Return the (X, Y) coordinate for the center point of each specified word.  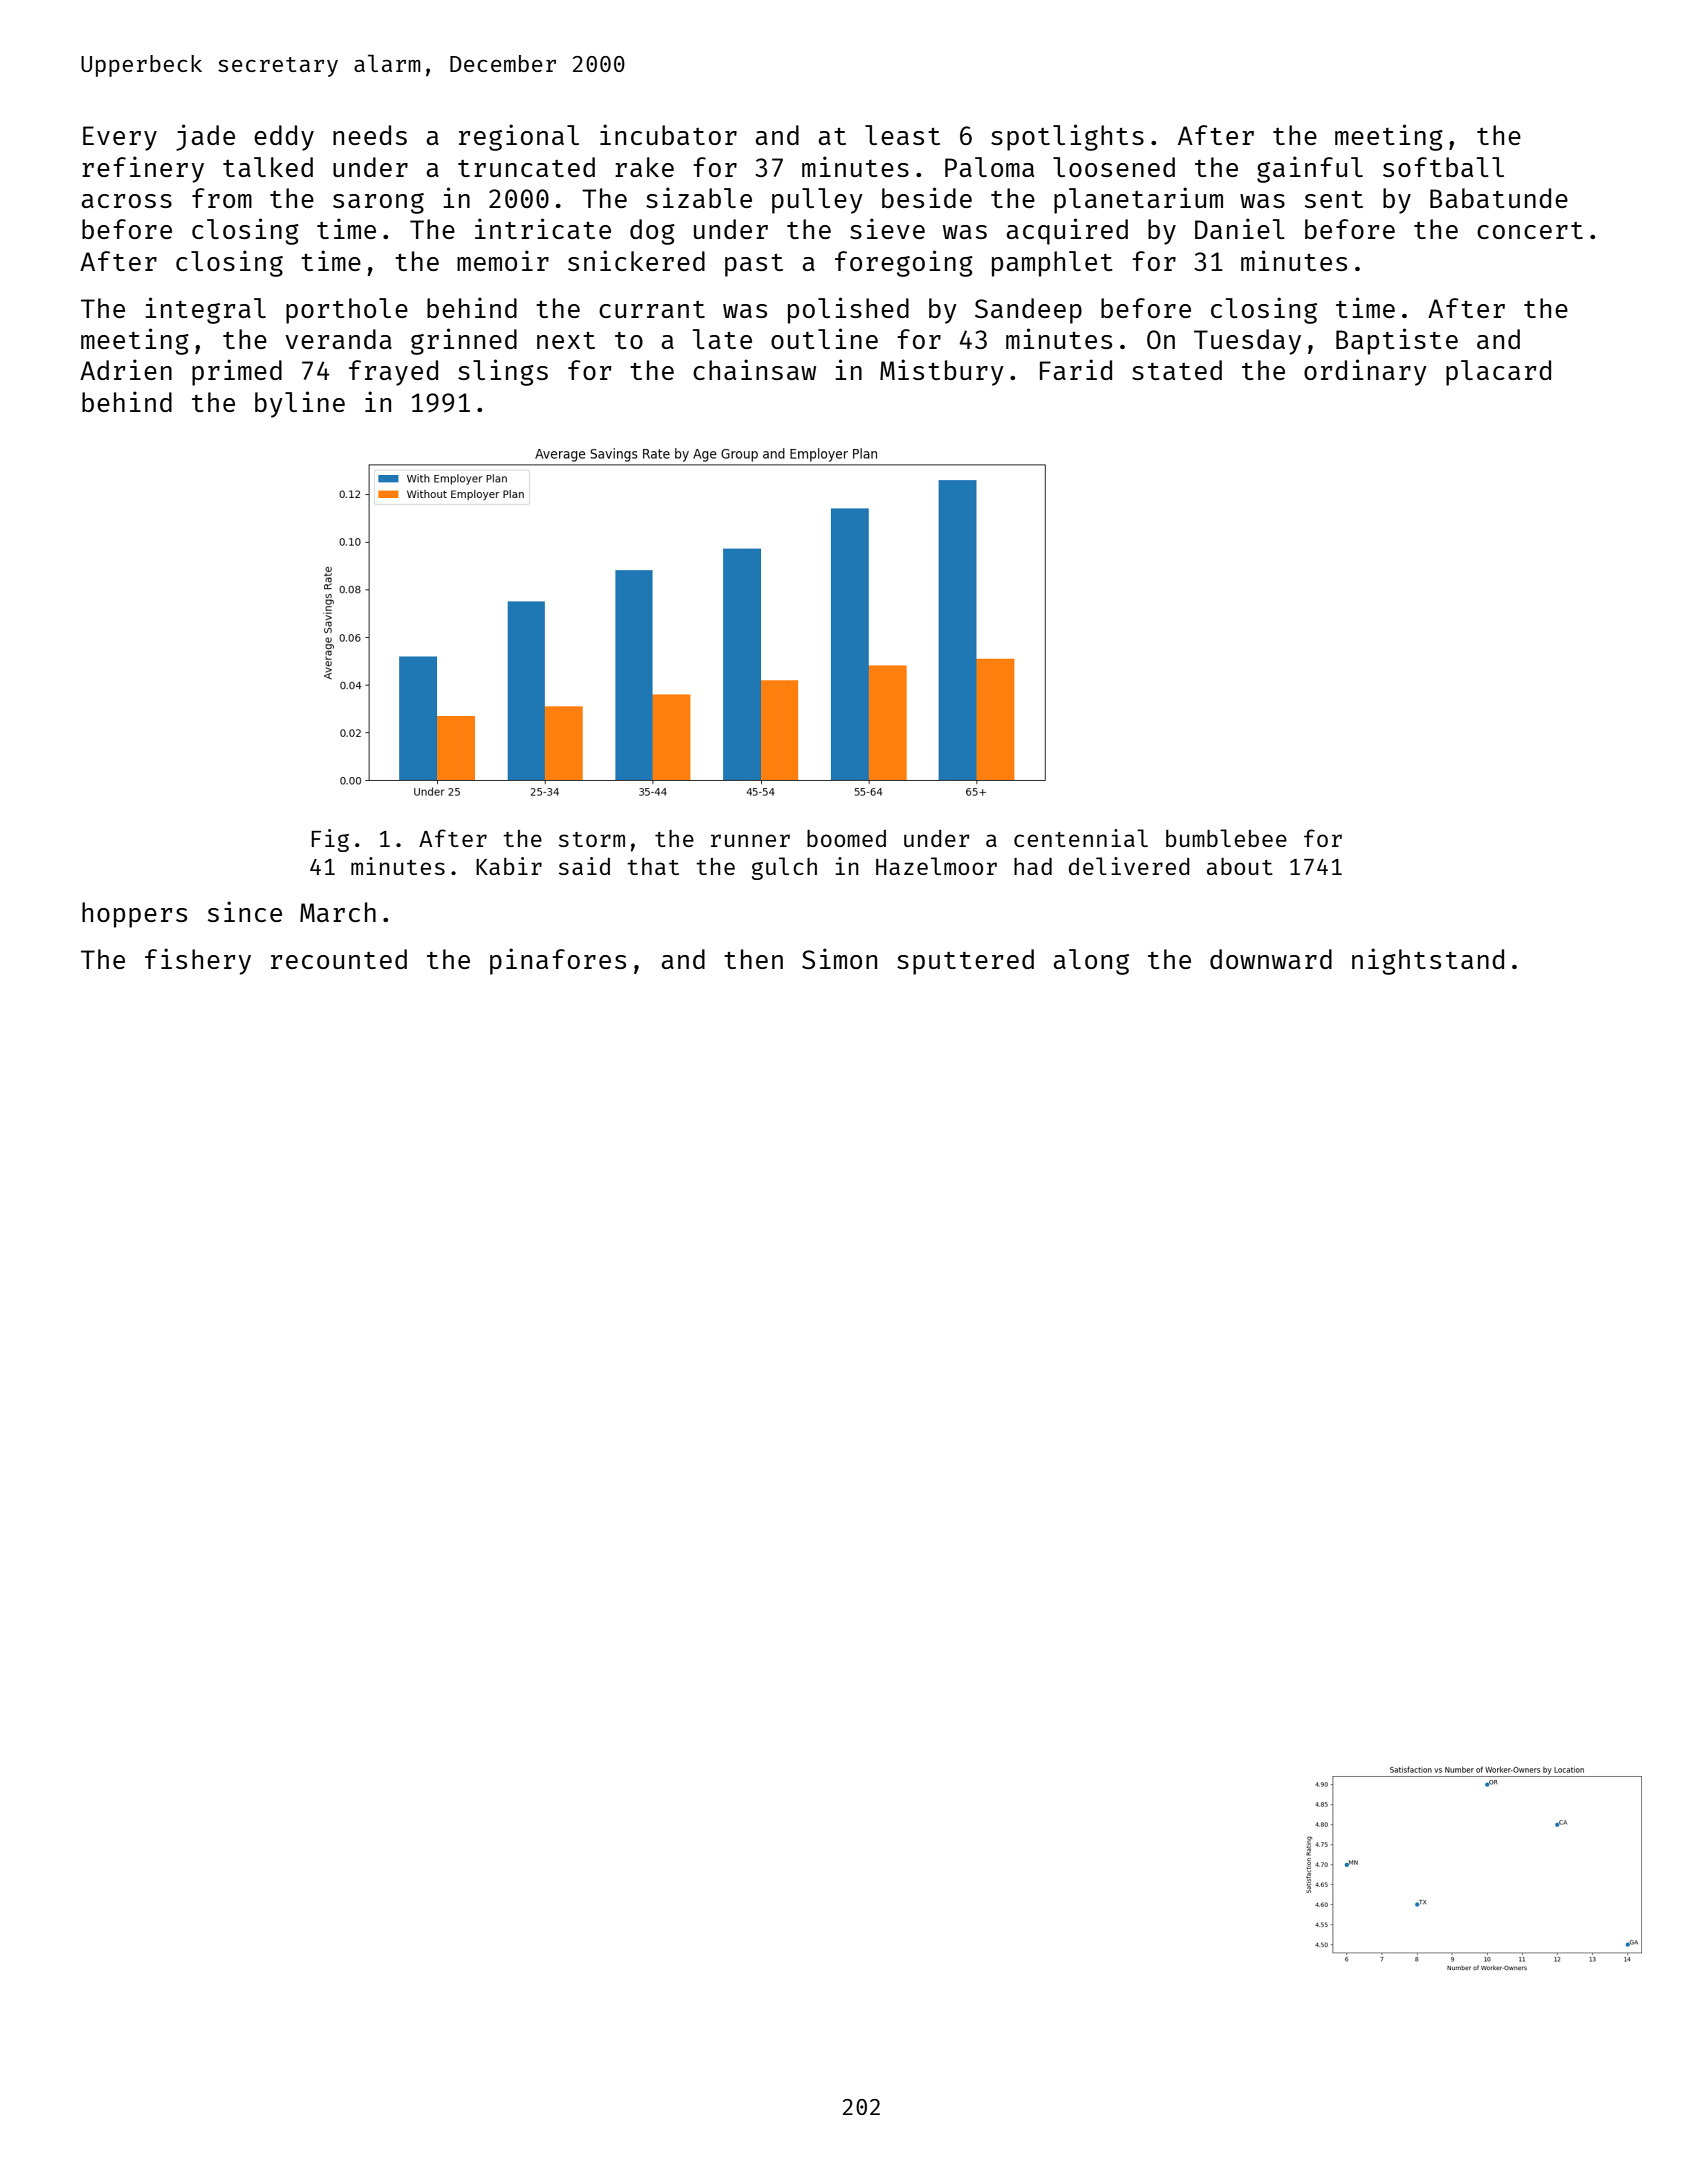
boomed (846, 838)
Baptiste (1397, 341)
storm (592, 839)
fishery (198, 961)
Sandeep (1028, 311)
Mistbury (942, 372)
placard (1498, 373)
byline (300, 404)
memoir (503, 260)
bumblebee (1226, 838)
